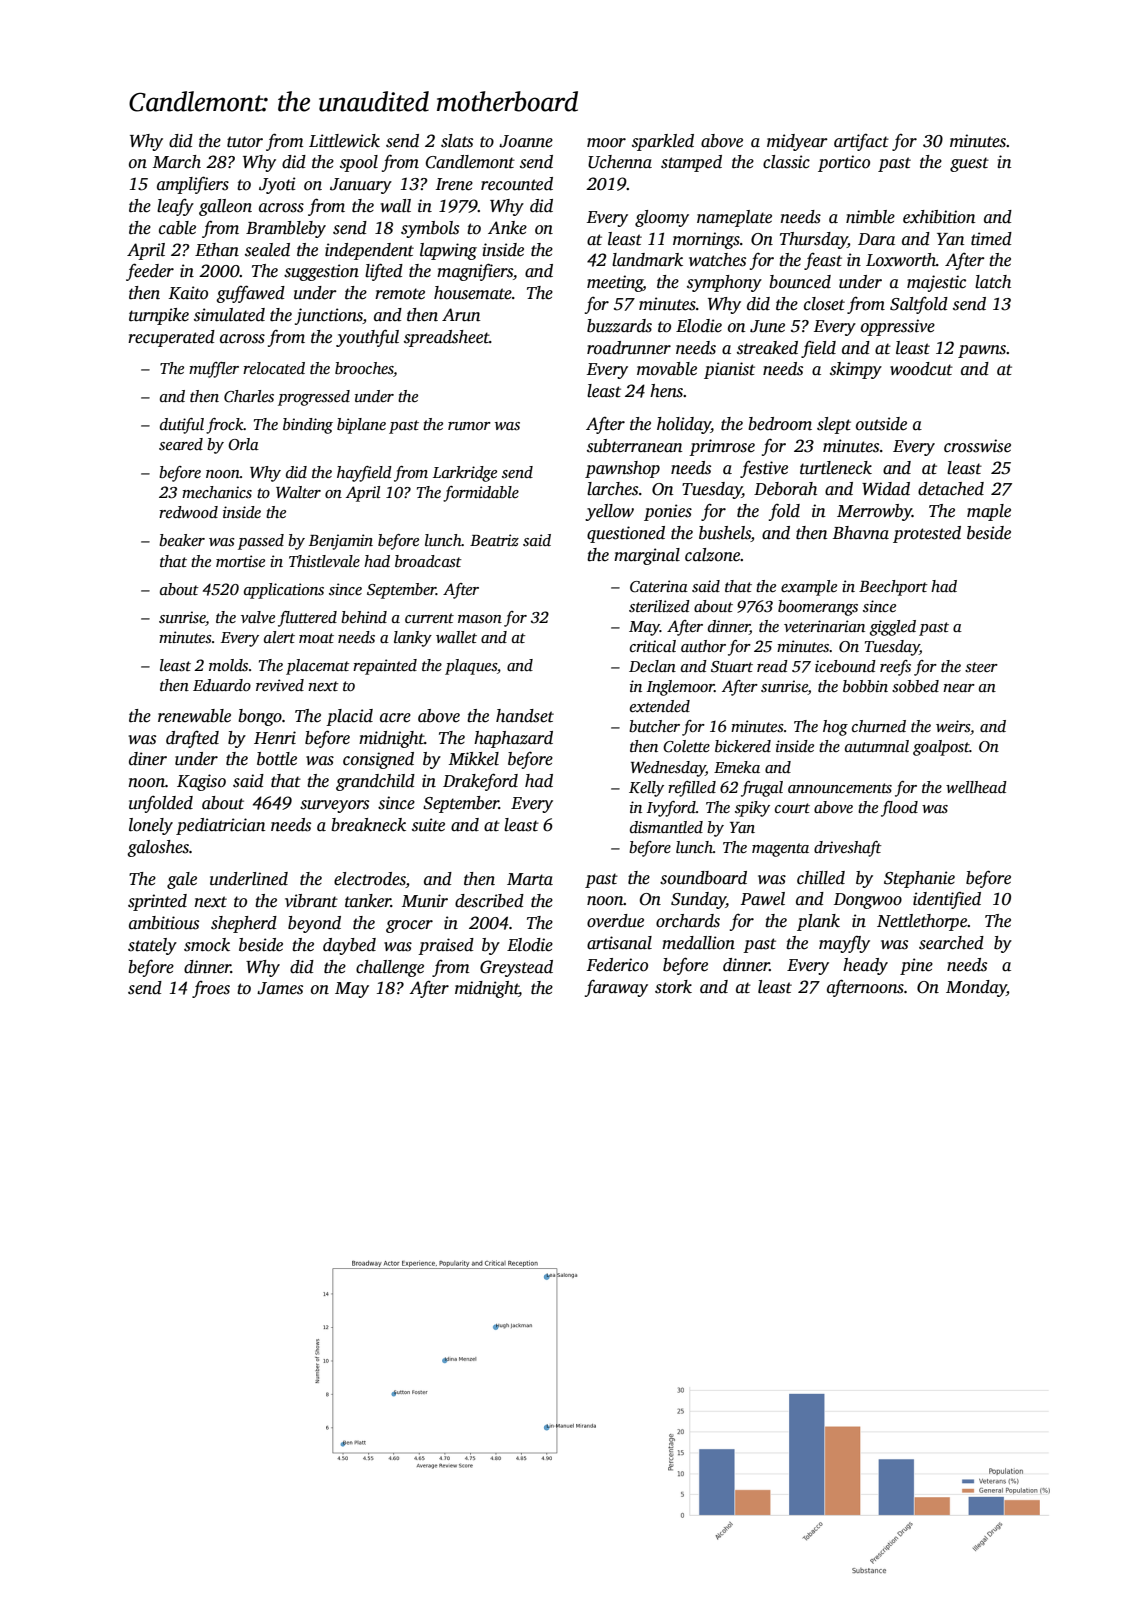 The height and width of the document is (1613, 1140). Describe the element at coordinates (893, 628) in the document. I see `giggled` at that location.
